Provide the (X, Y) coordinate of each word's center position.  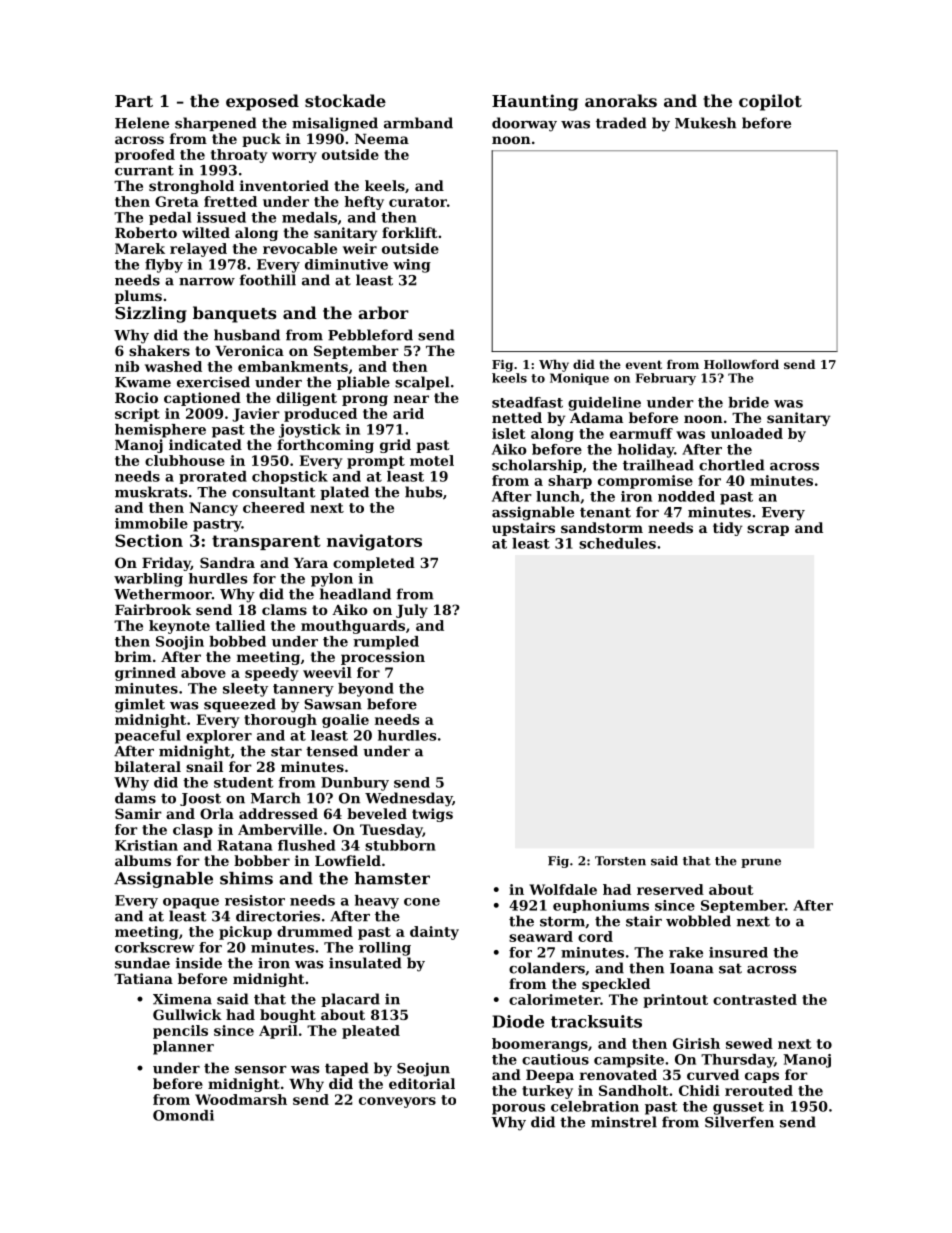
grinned (145, 674)
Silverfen (739, 1122)
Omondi (183, 1115)
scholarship (537, 466)
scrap (768, 530)
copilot (770, 102)
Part (134, 101)
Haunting (535, 102)
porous (518, 1109)
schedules (617, 543)
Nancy (213, 509)
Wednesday (408, 799)
